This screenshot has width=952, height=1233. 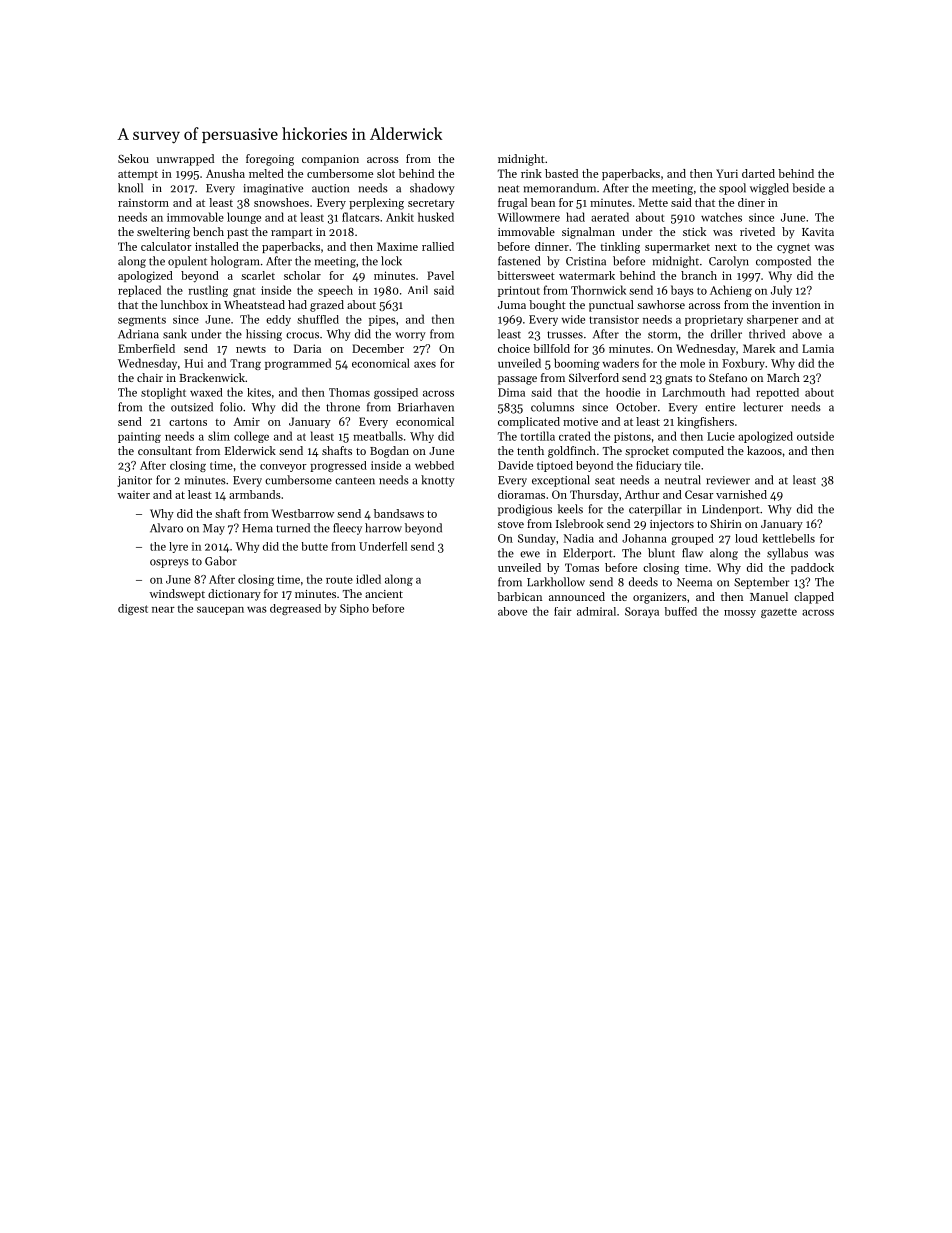 What do you see at coordinates (721, 436) in the screenshot?
I see `Lucie` at bounding box center [721, 436].
